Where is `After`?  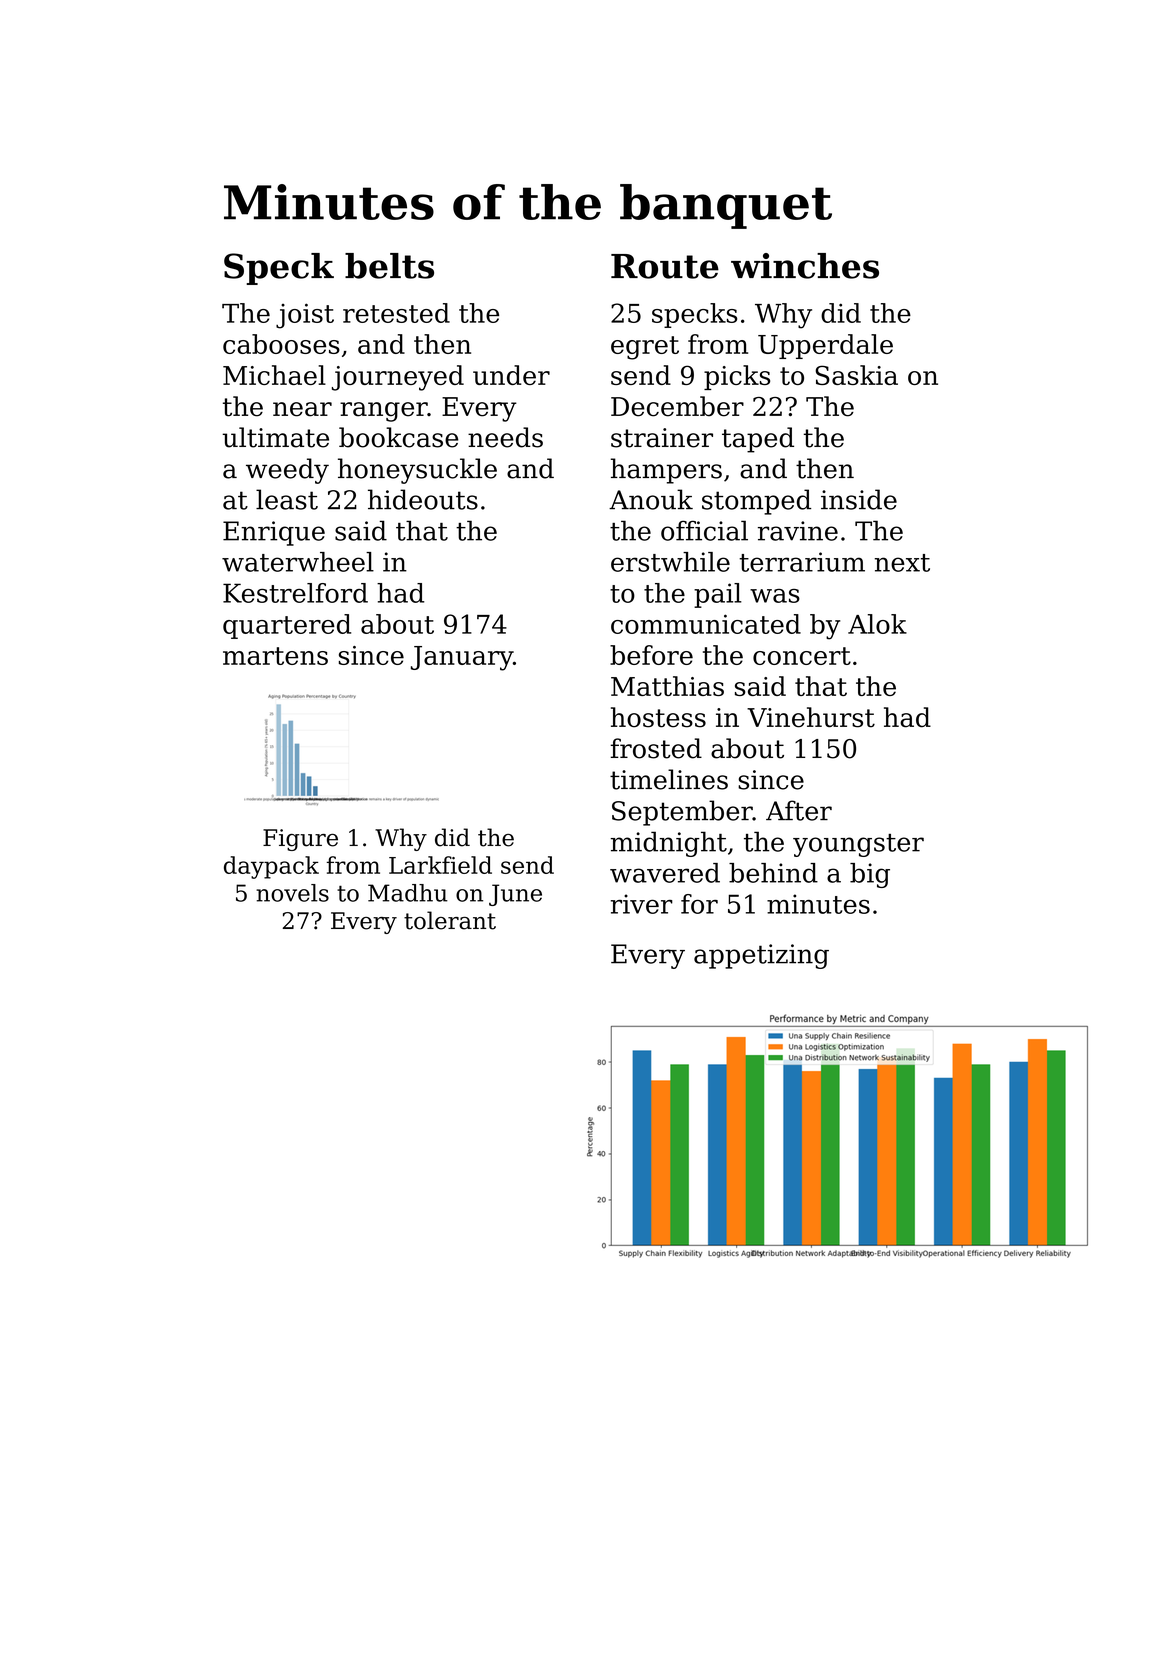 After is located at coordinates (799, 810).
